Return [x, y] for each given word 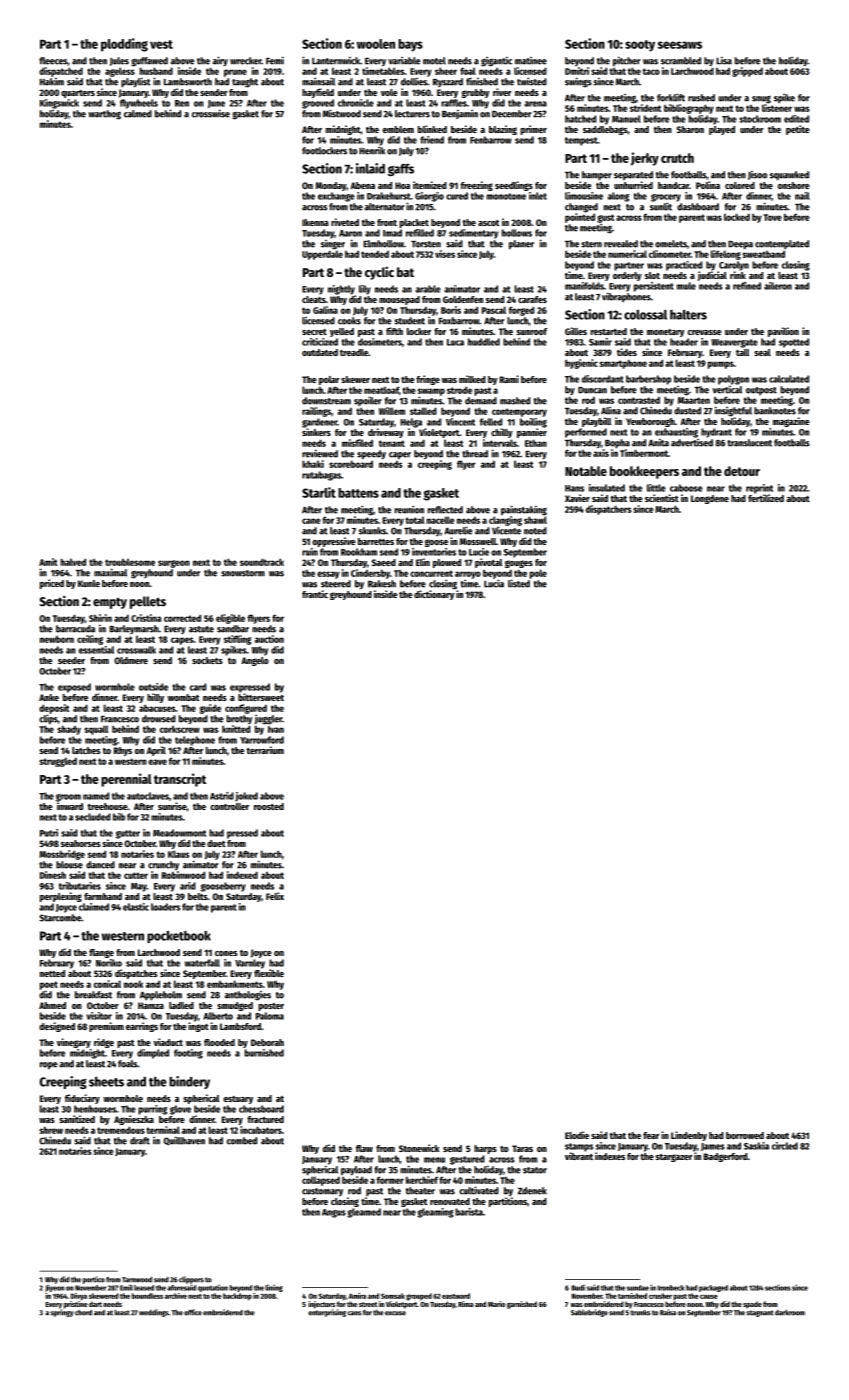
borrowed [745, 1135]
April [156, 751]
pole [538, 574]
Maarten [694, 400]
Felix [275, 896]
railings [316, 412]
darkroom [790, 1313]
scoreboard [351, 464]
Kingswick [59, 104]
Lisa [724, 61]
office [193, 1312]
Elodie [577, 1135]
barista [469, 1212]
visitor [99, 1016]
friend [432, 140]
